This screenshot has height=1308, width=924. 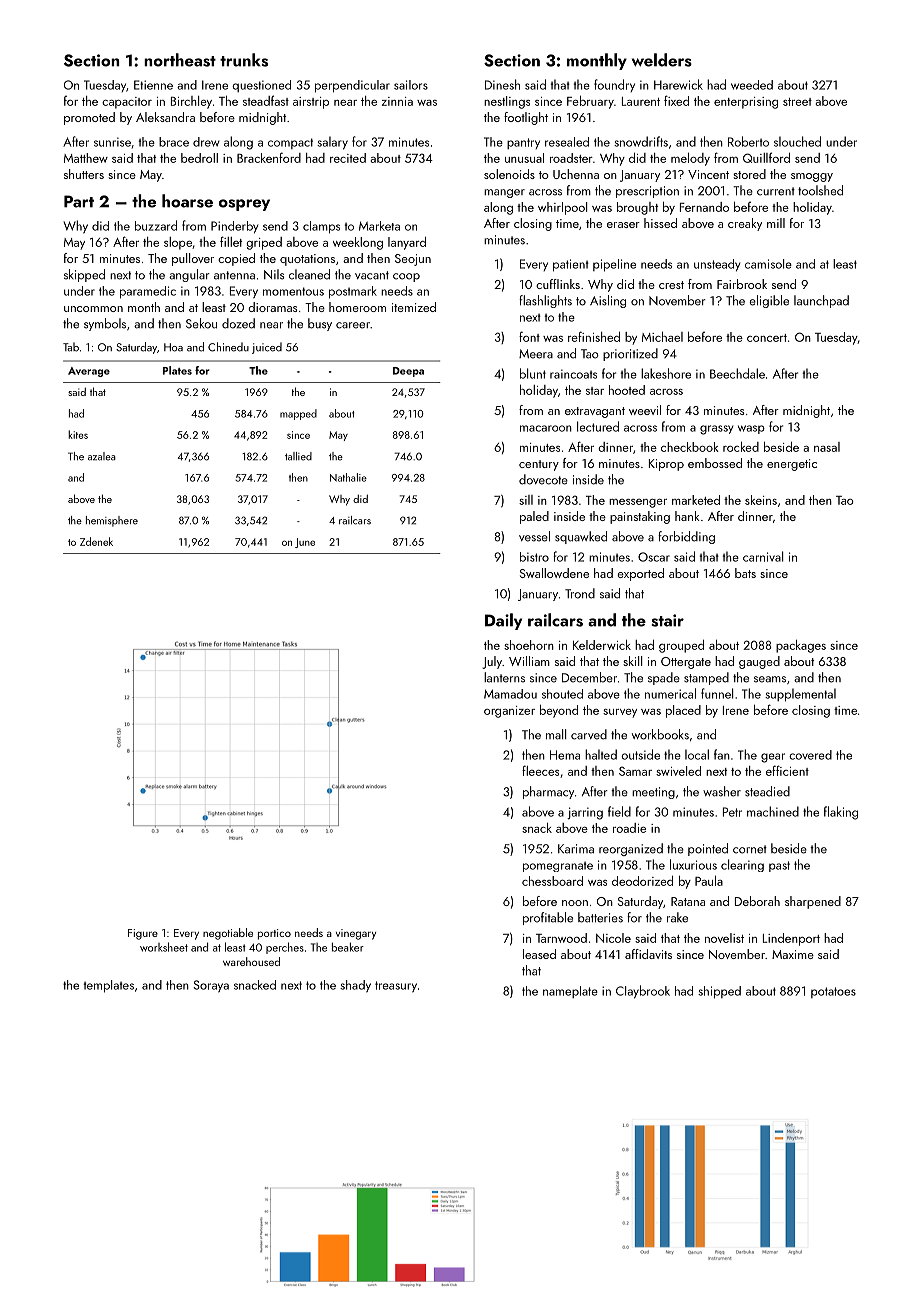 I want to click on Mamadou, so click(x=510, y=694).
